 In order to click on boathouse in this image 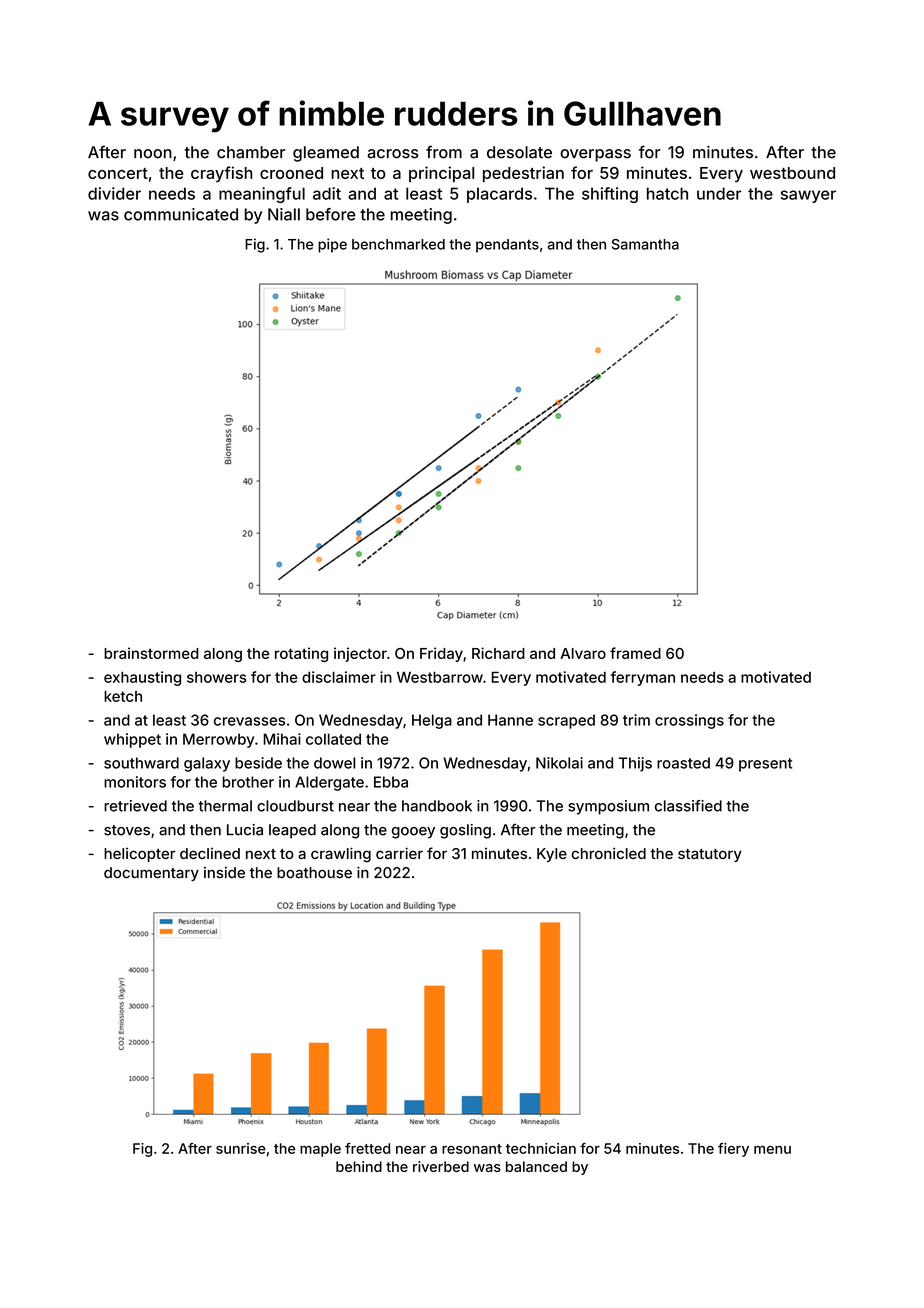, I will do `click(314, 873)`.
